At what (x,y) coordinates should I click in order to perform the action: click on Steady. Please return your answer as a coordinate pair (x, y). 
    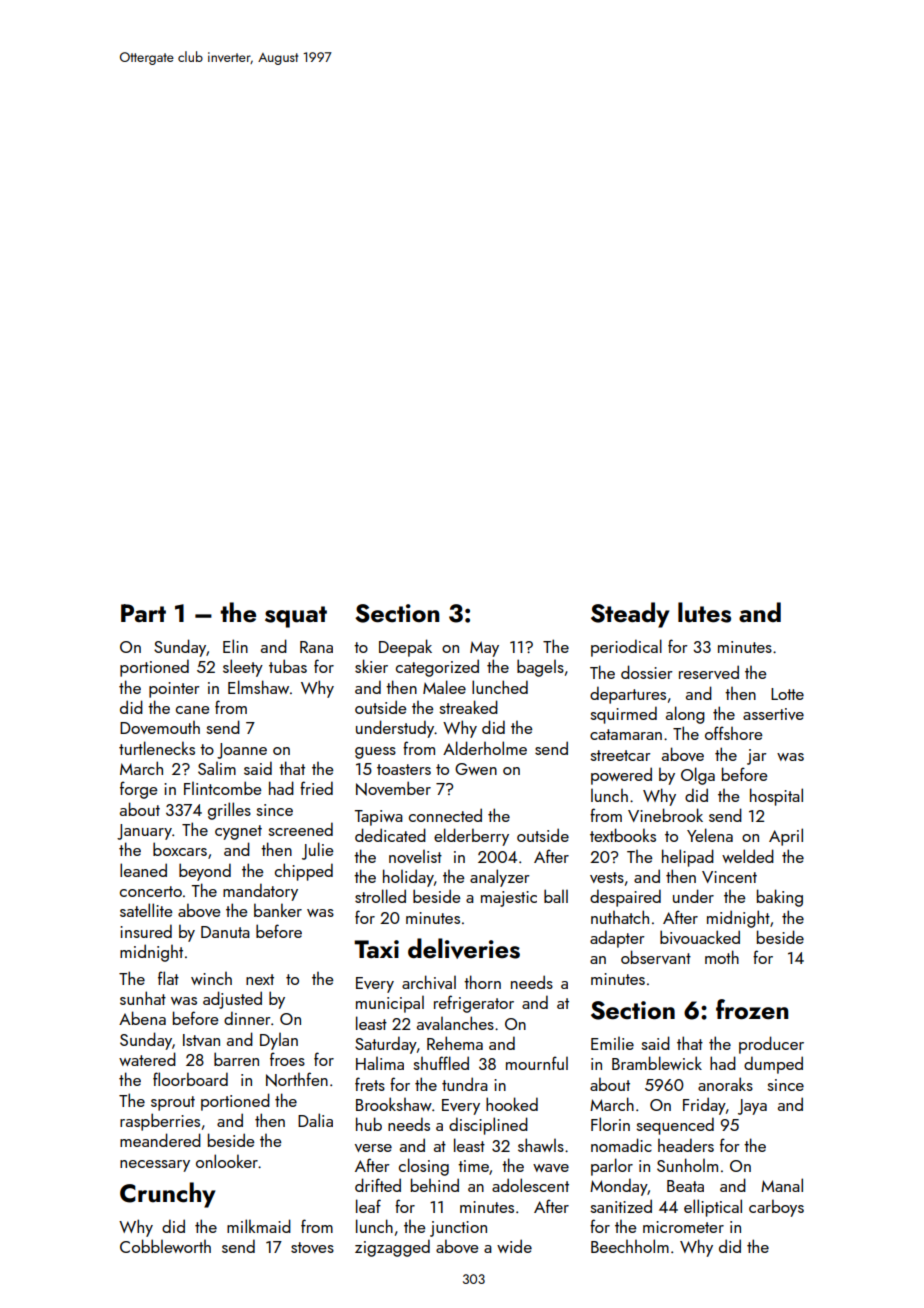
    Looking at the image, I should click on (630, 615).
